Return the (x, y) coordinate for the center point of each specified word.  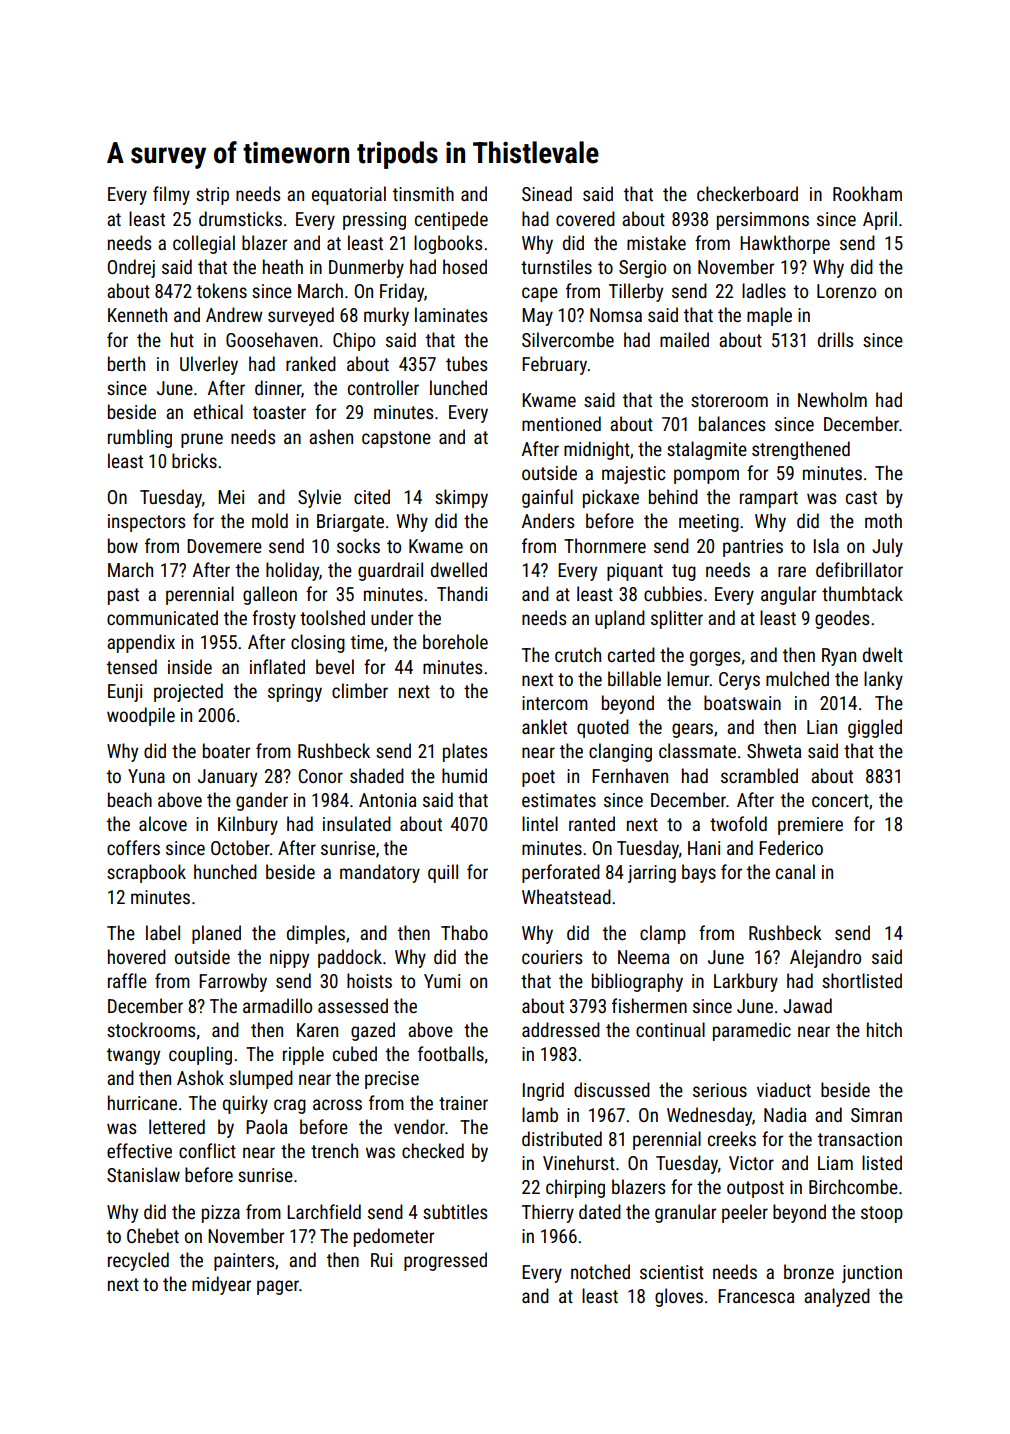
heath (283, 266)
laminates (451, 314)
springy (295, 693)
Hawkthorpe (785, 244)
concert (840, 800)
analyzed (837, 1297)
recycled (138, 1261)
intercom (555, 703)
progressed (445, 1261)
